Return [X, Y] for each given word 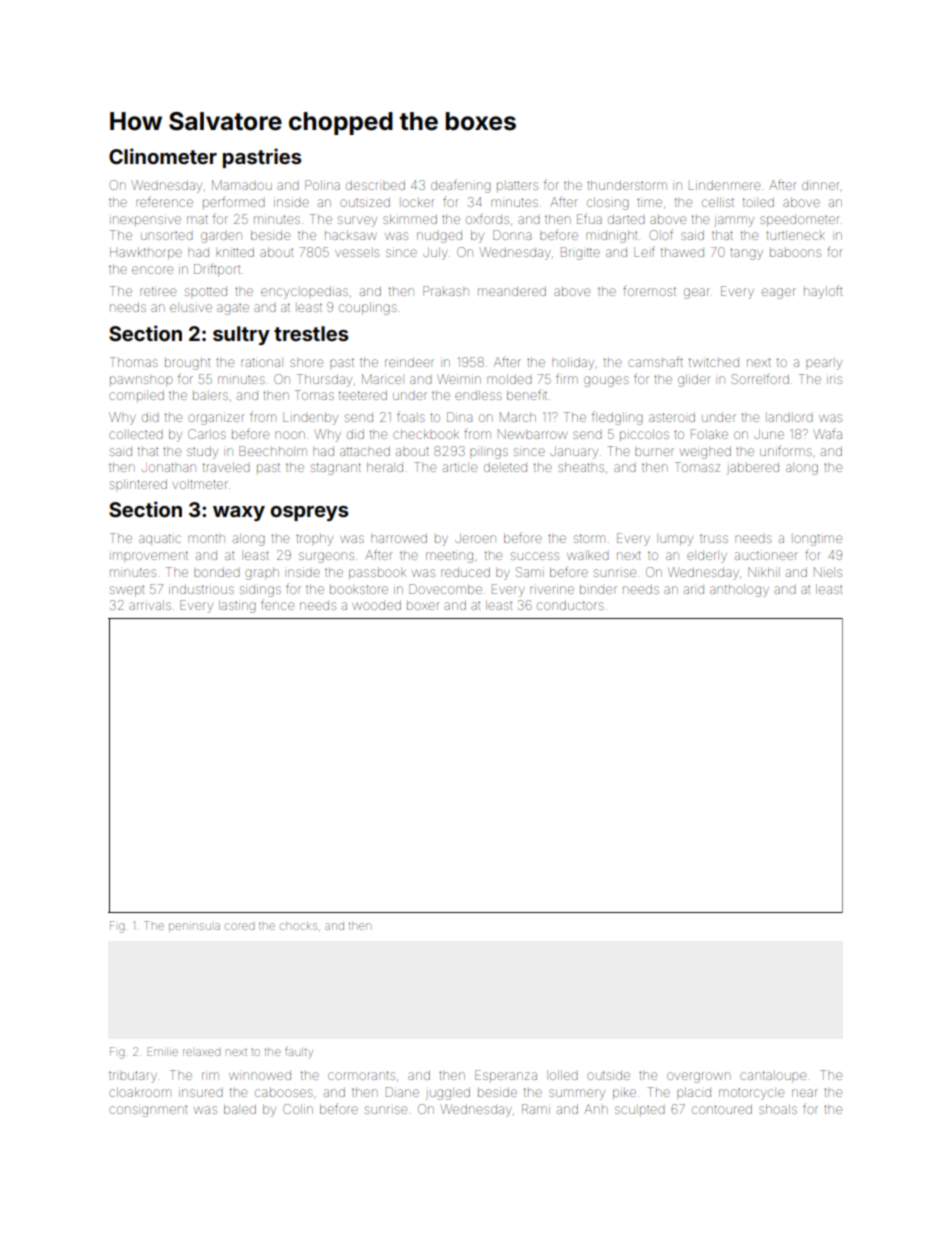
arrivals [150, 605]
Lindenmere [724, 185]
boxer [423, 606]
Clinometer [163, 156]
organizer [216, 418]
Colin [298, 1109]
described [375, 185]
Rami [536, 1109]
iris [834, 379]
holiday [573, 363]
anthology [739, 591]
